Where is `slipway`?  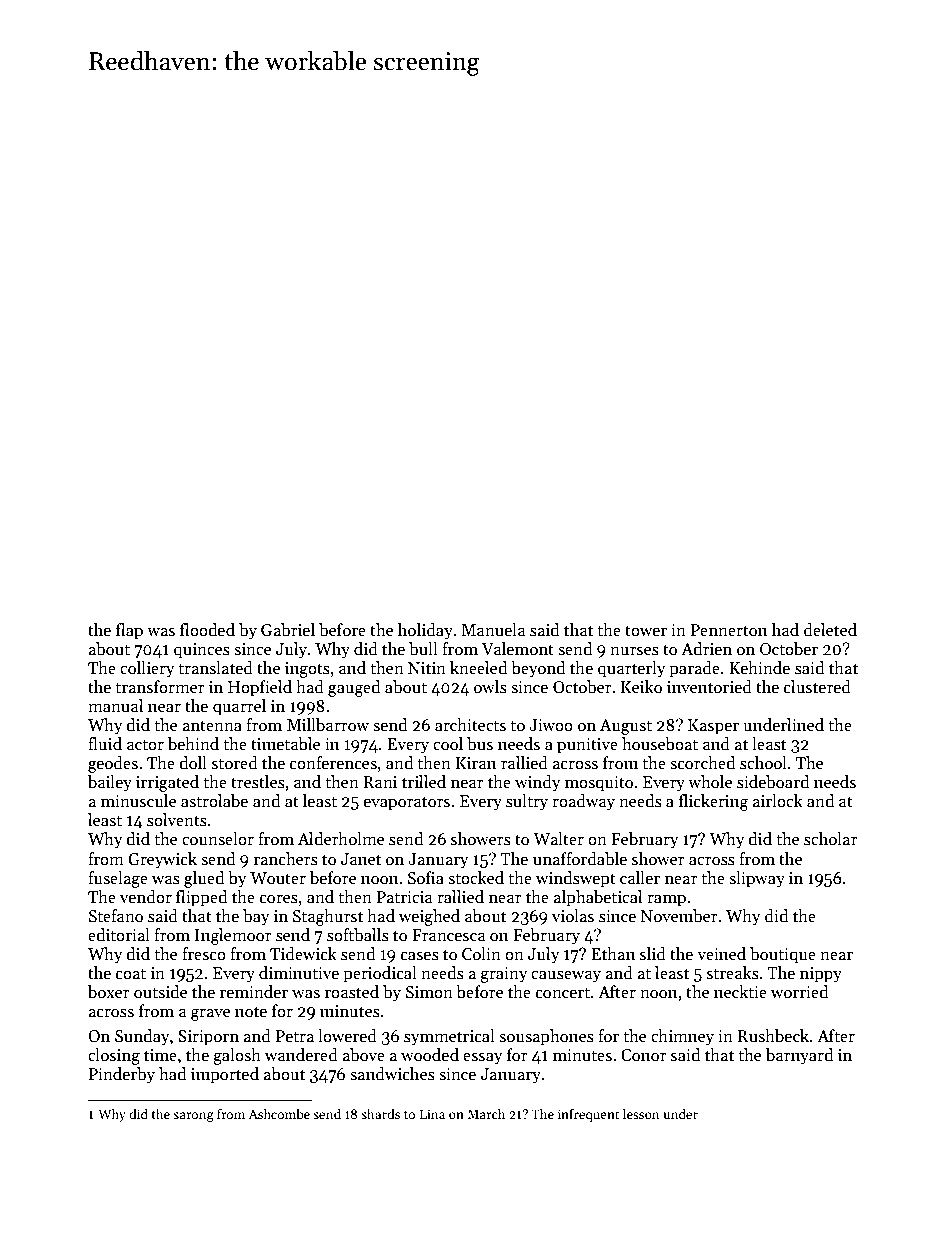
slipway is located at coordinates (757, 879).
